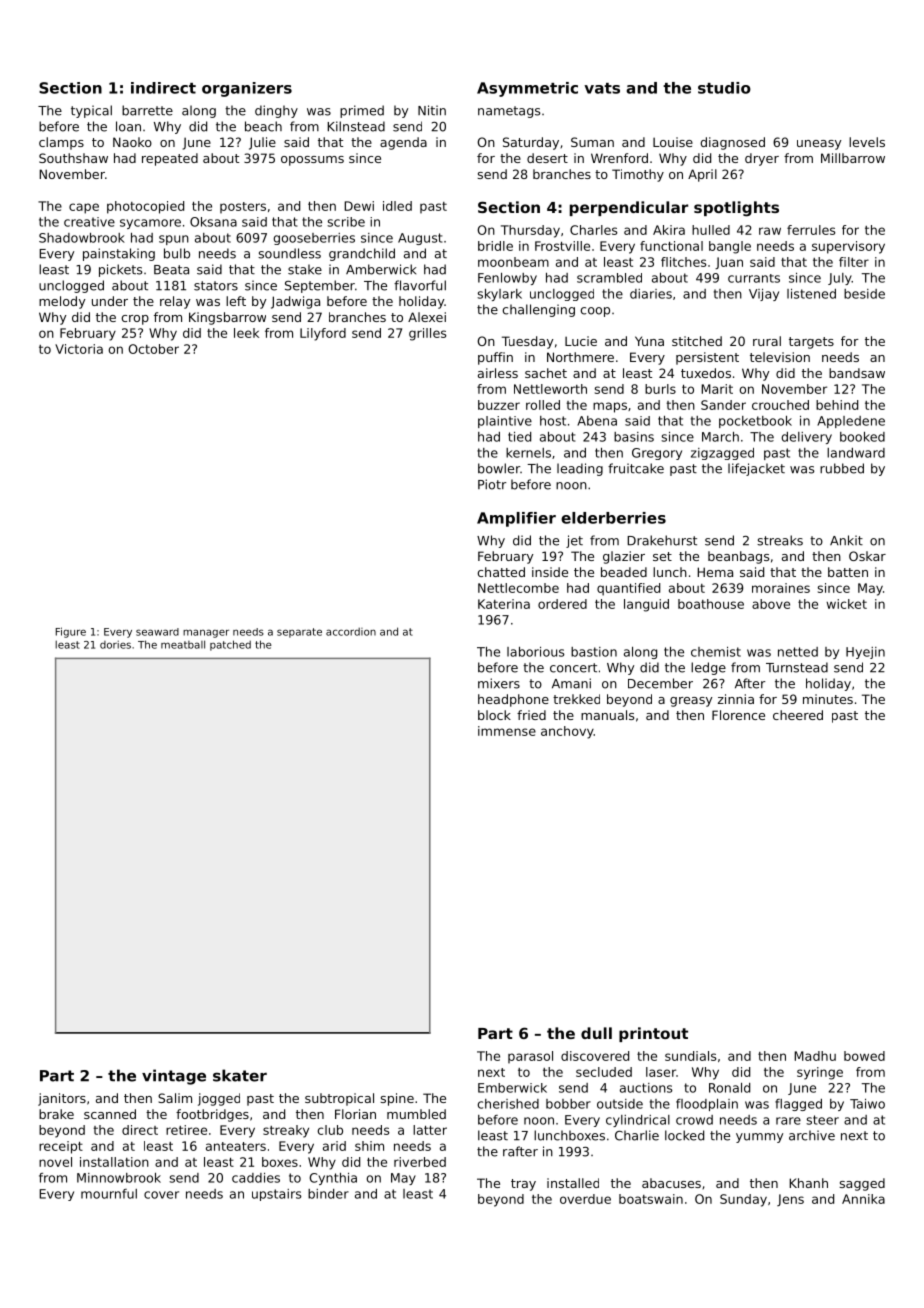  I want to click on accordion, so click(351, 632).
